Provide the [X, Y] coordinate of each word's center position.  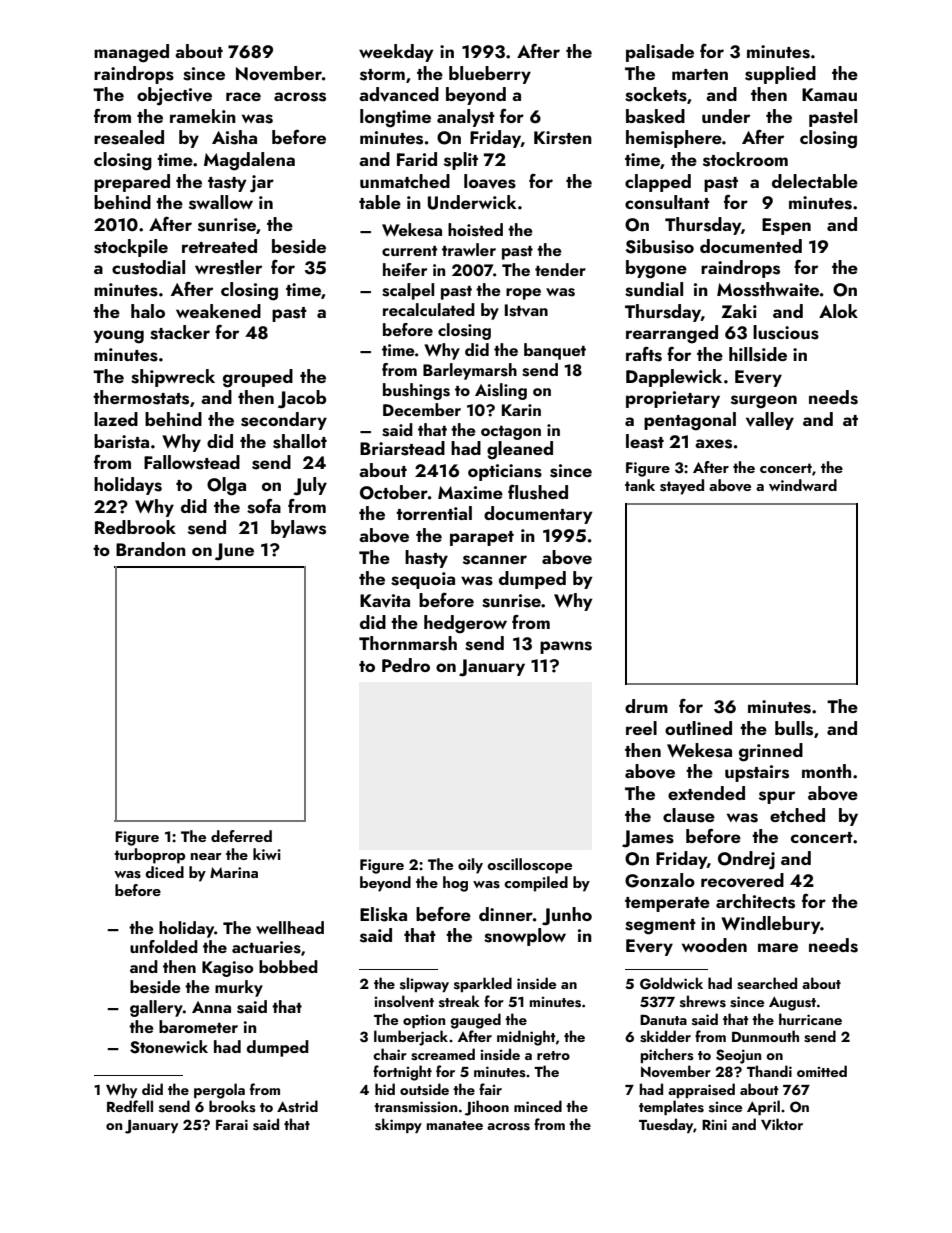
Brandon [151, 549]
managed [131, 53]
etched [797, 815]
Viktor [782, 1124]
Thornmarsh [408, 643]
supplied [780, 75]
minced [538, 1106]
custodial [148, 267]
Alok [838, 311]
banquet [555, 351]
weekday [396, 53]
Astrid [297, 1106]
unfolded [164, 946]
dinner [506, 914]
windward [803, 485]
